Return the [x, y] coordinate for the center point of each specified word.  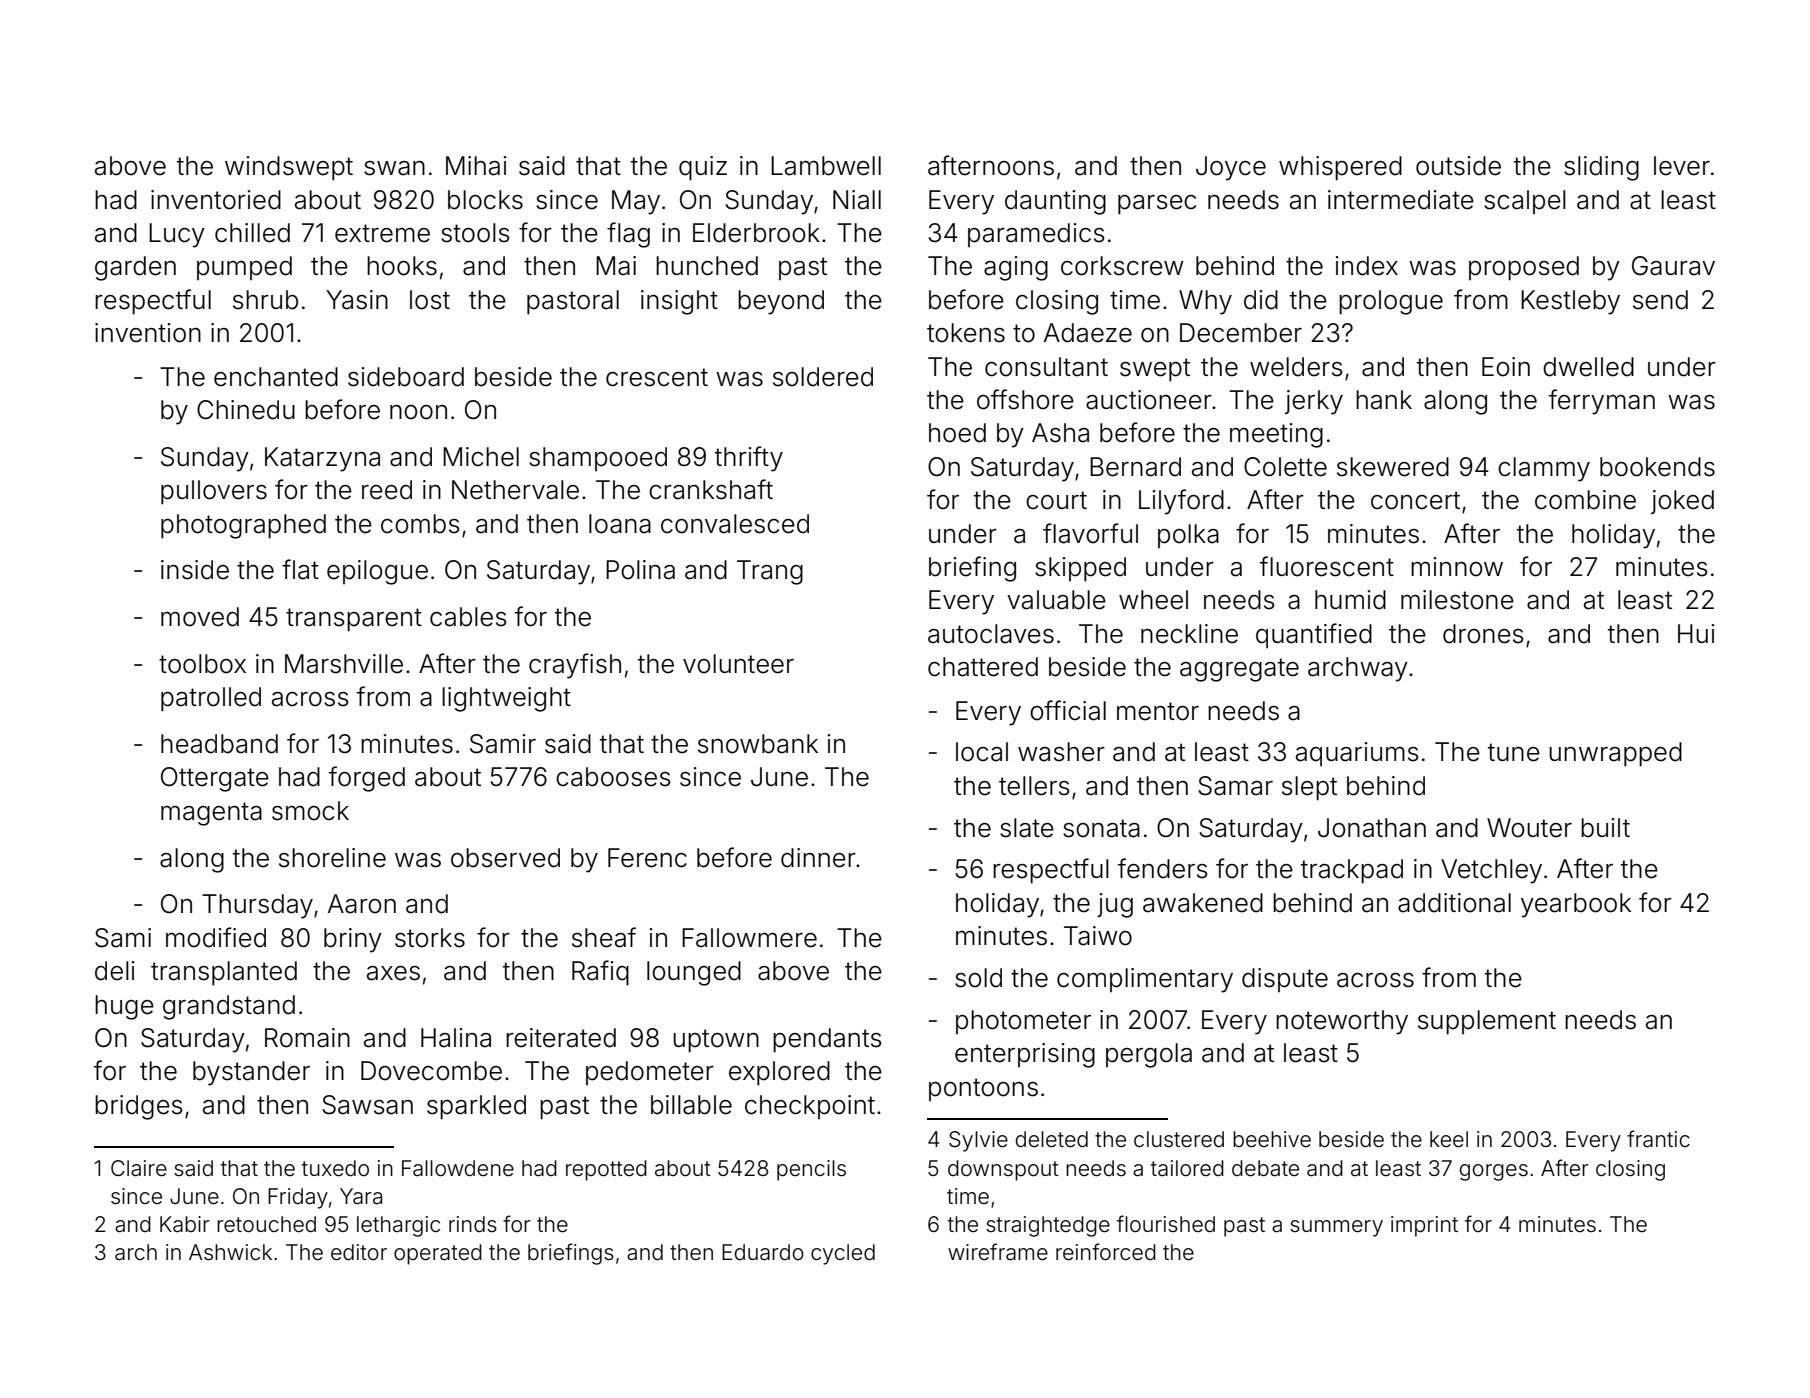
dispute [1285, 980]
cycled [843, 1254]
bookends [1657, 467]
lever [1682, 166]
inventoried [216, 200]
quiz [703, 168]
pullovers [214, 492]
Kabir [185, 1224]
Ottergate [215, 779]
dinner [818, 858]
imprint [1424, 1226]
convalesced [735, 524]
